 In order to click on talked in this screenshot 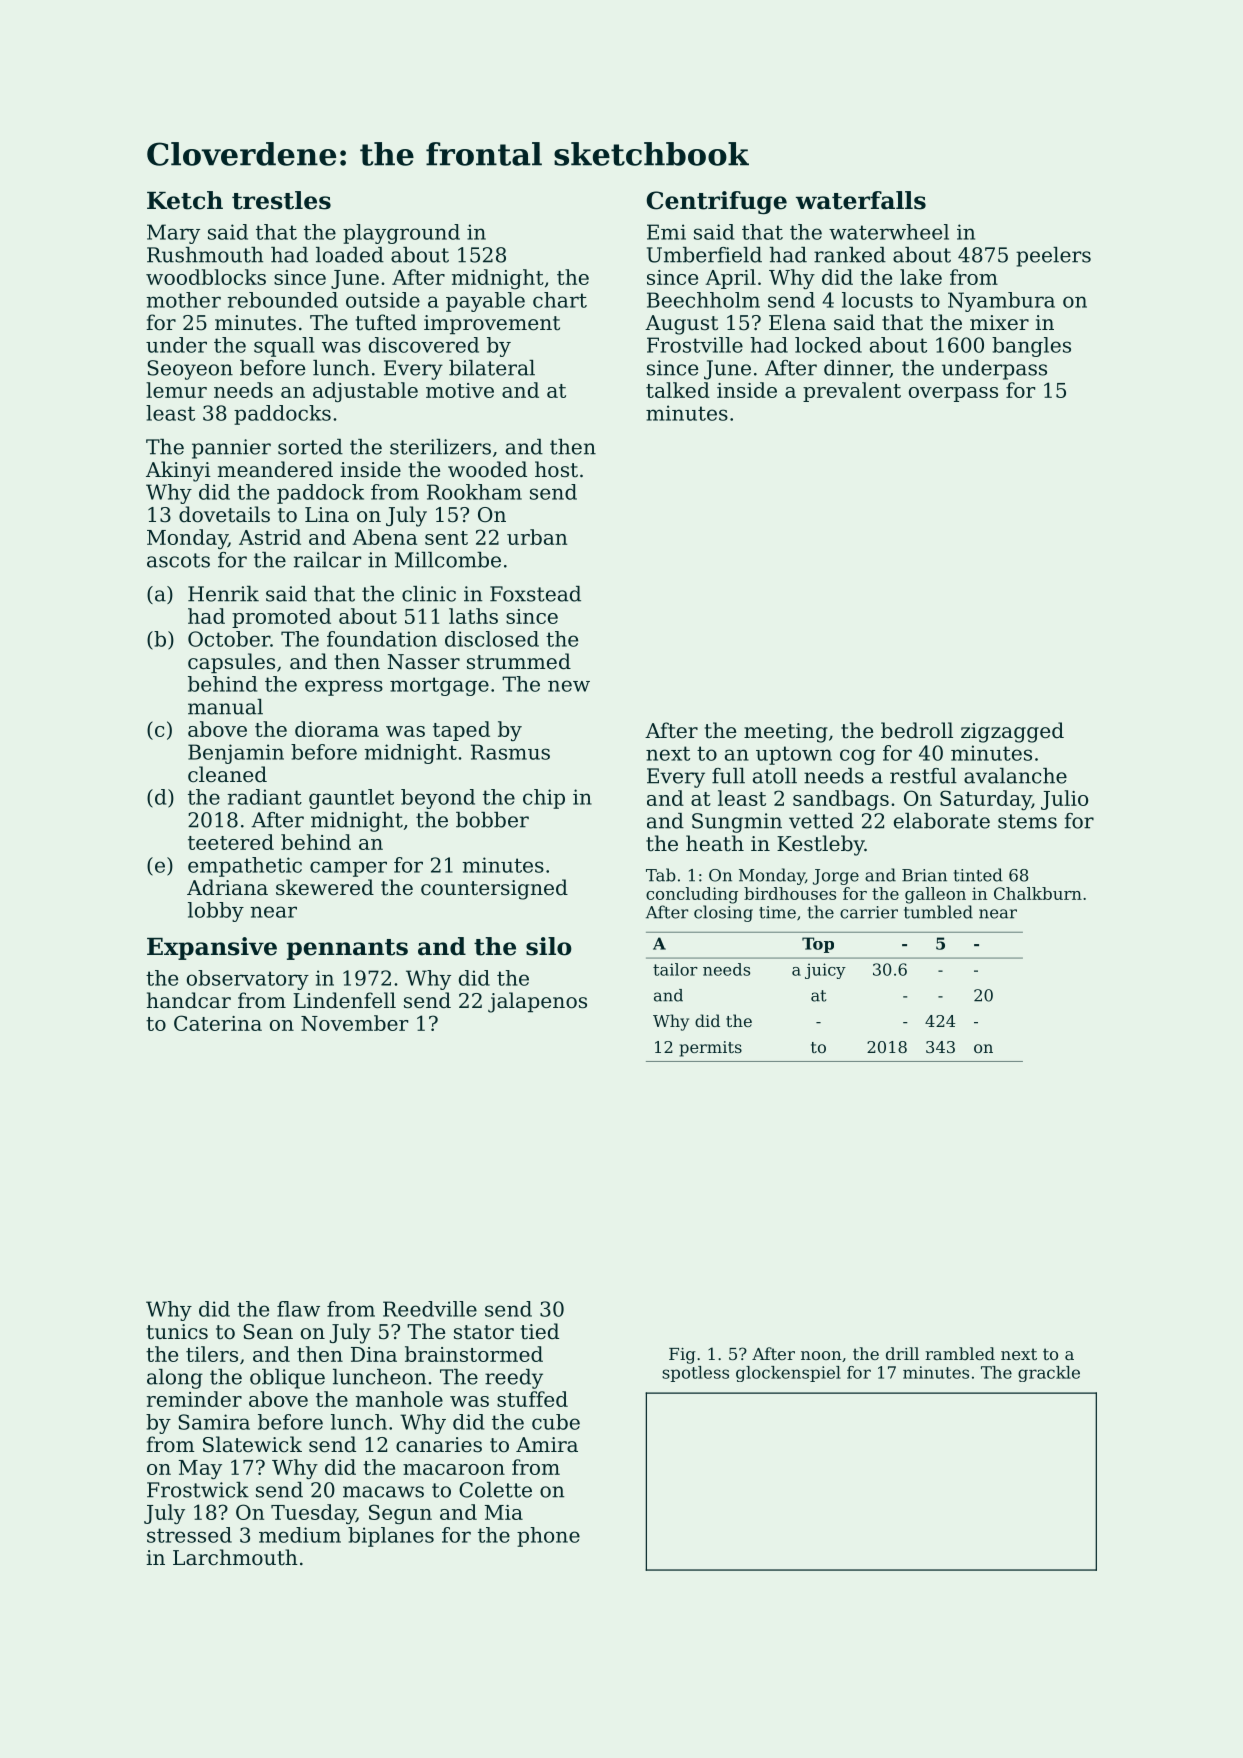, I will do `click(678, 390)`.
